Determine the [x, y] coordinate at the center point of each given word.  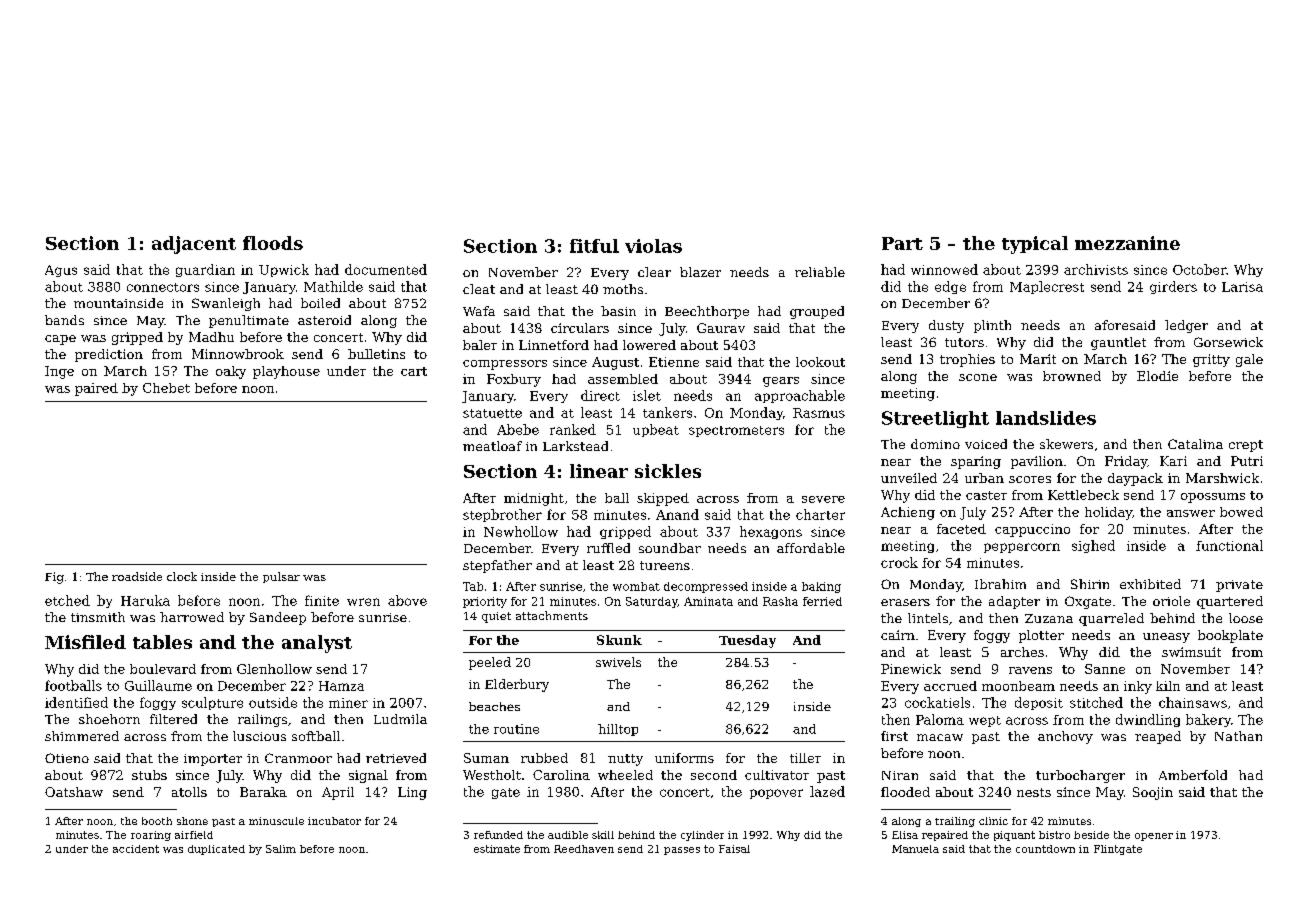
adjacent [194, 245]
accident [136, 849]
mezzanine [1127, 243]
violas [653, 246]
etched [67, 600]
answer [1191, 513]
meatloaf [492, 446]
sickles [668, 471]
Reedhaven [584, 849]
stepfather [497, 566]
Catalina [1195, 444]
